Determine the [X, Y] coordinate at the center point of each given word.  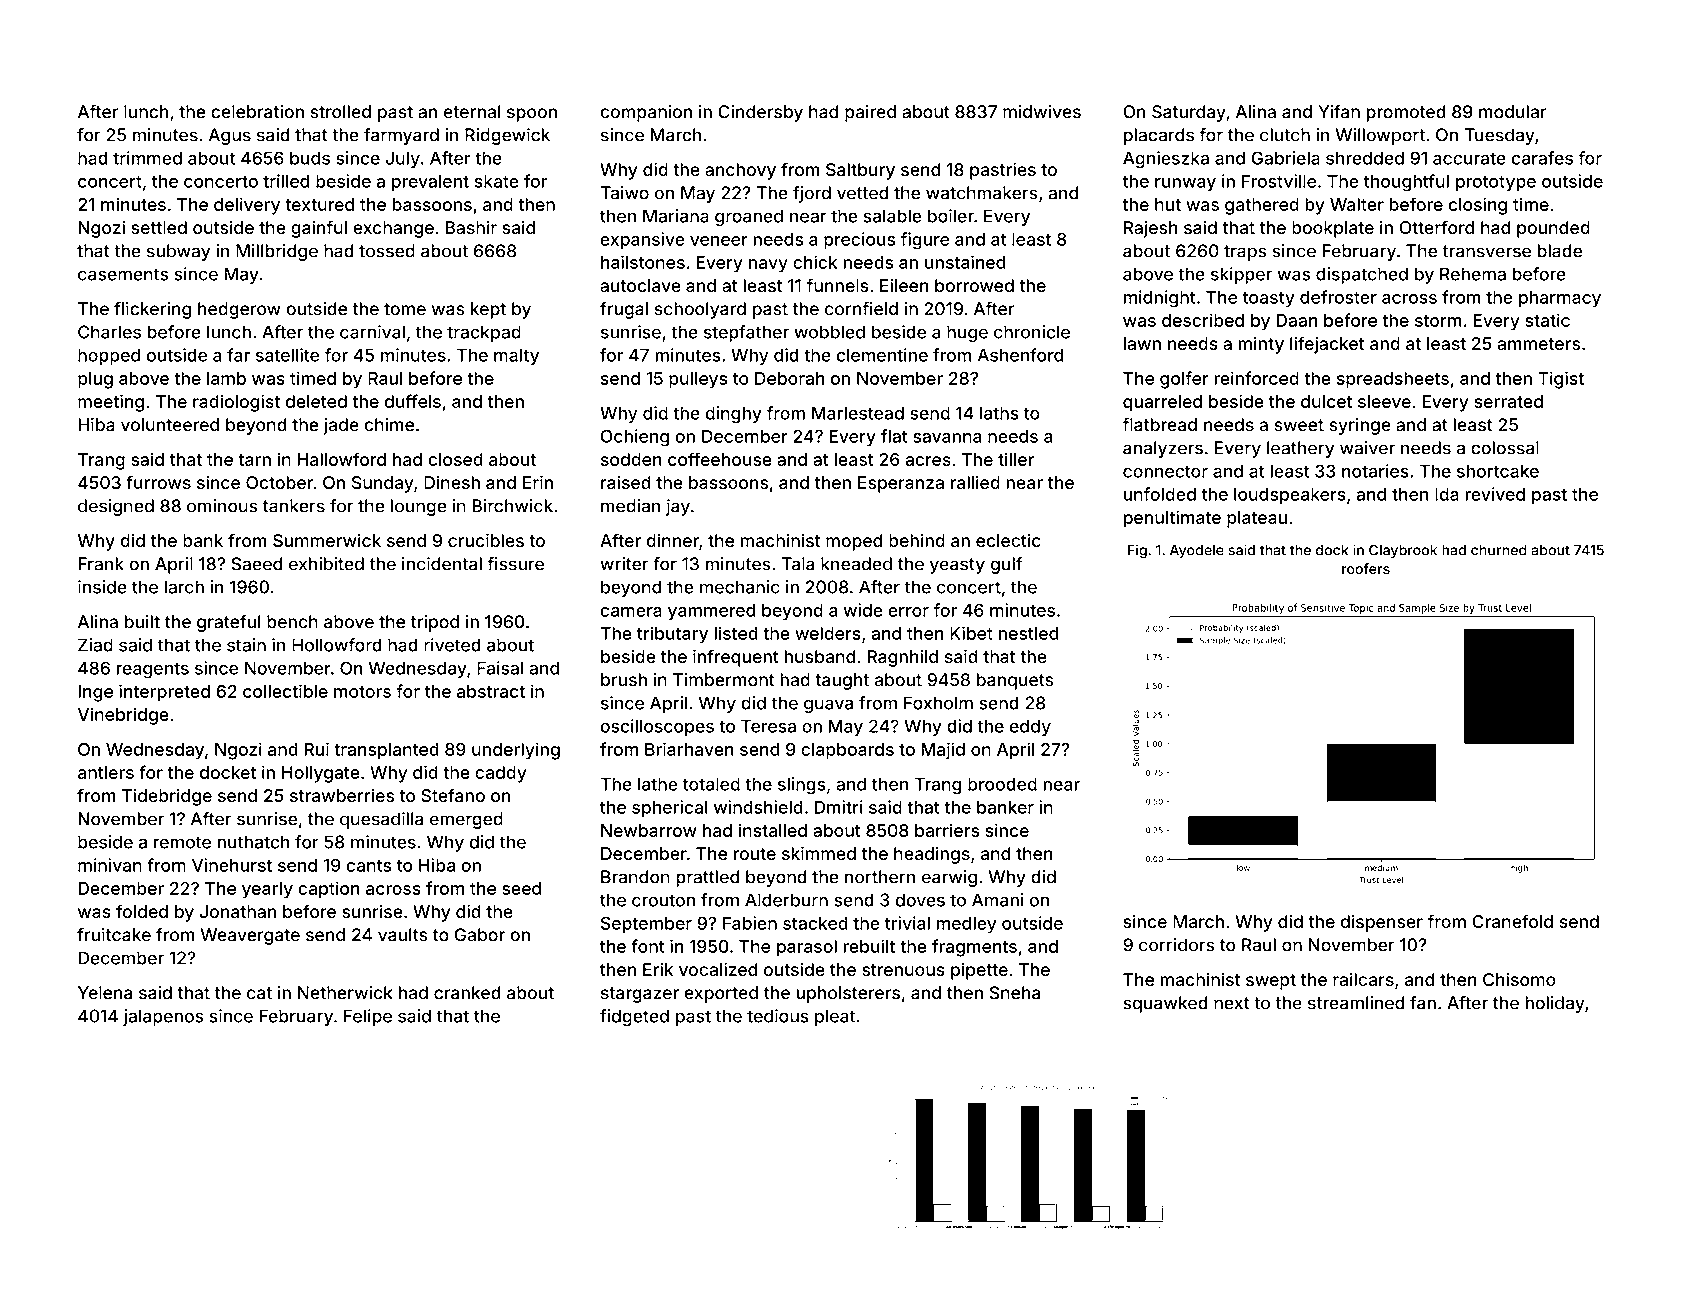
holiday [1555, 1004]
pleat [835, 1017]
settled [159, 227]
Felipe [368, 1017]
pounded [1553, 229]
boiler [951, 216]
